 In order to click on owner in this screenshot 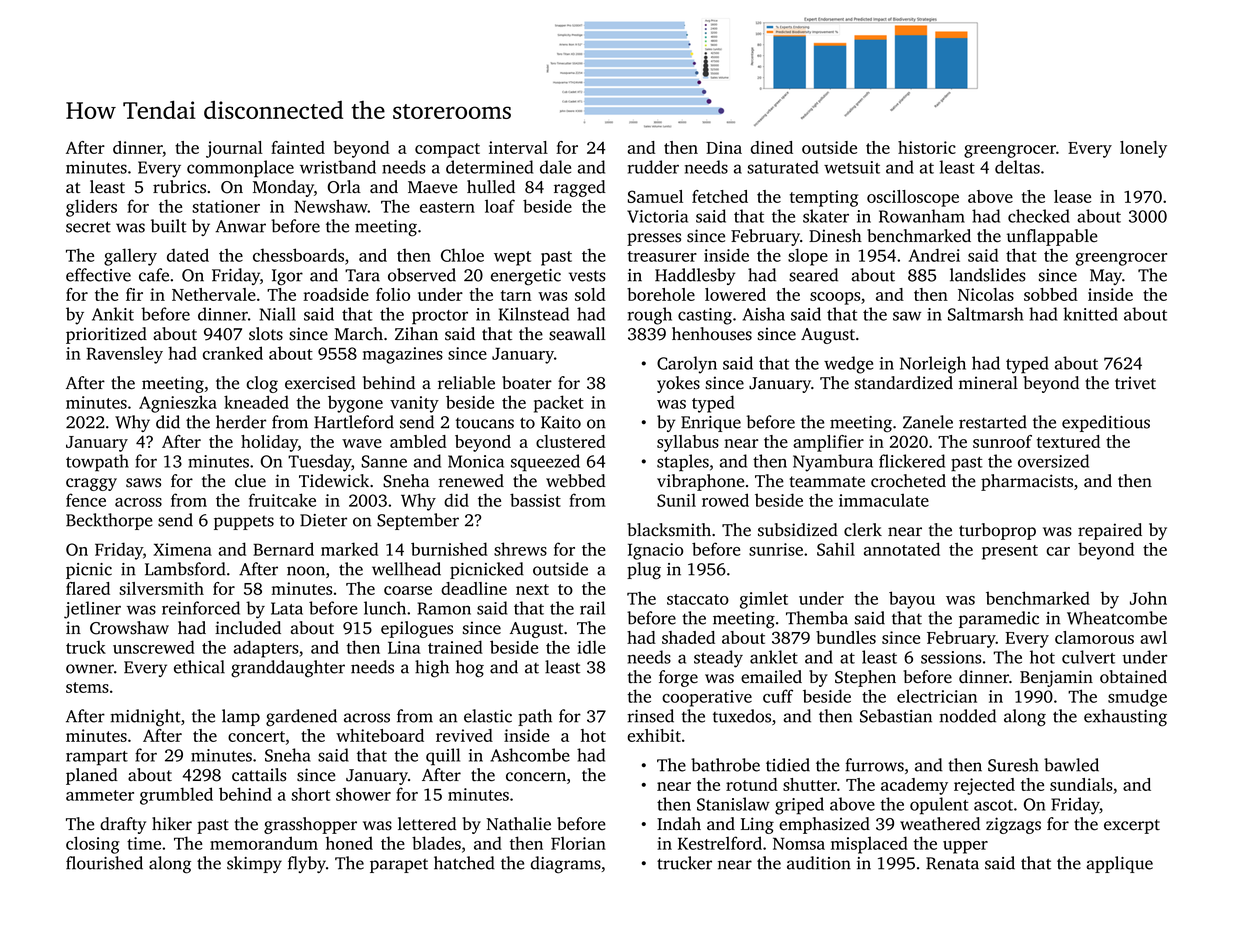, I will do `click(90, 669)`.
